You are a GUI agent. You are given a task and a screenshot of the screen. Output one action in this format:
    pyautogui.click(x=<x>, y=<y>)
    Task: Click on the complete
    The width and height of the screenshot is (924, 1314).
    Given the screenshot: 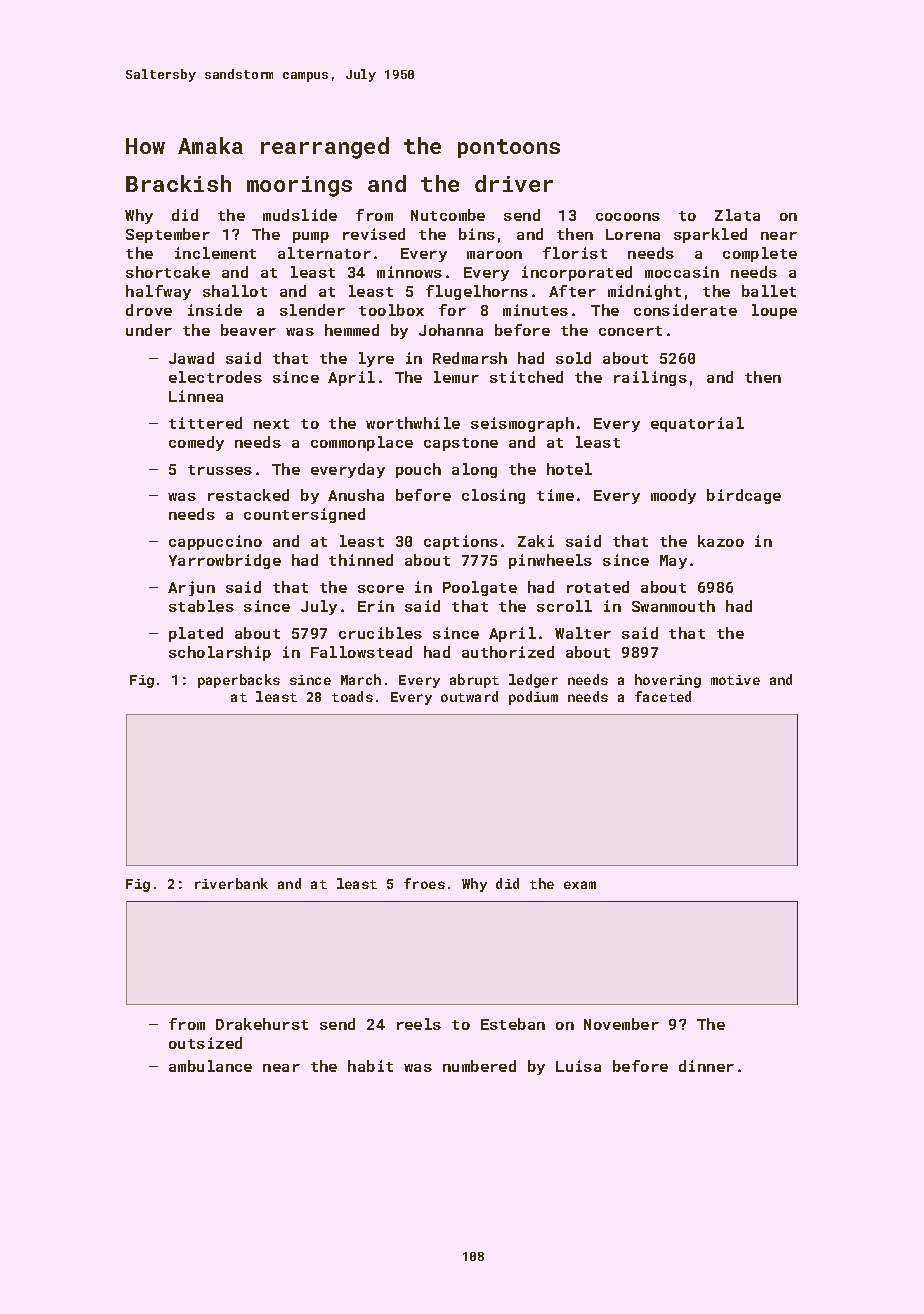 What is the action you would take?
    pyautogui.click(x=760, y=254)
